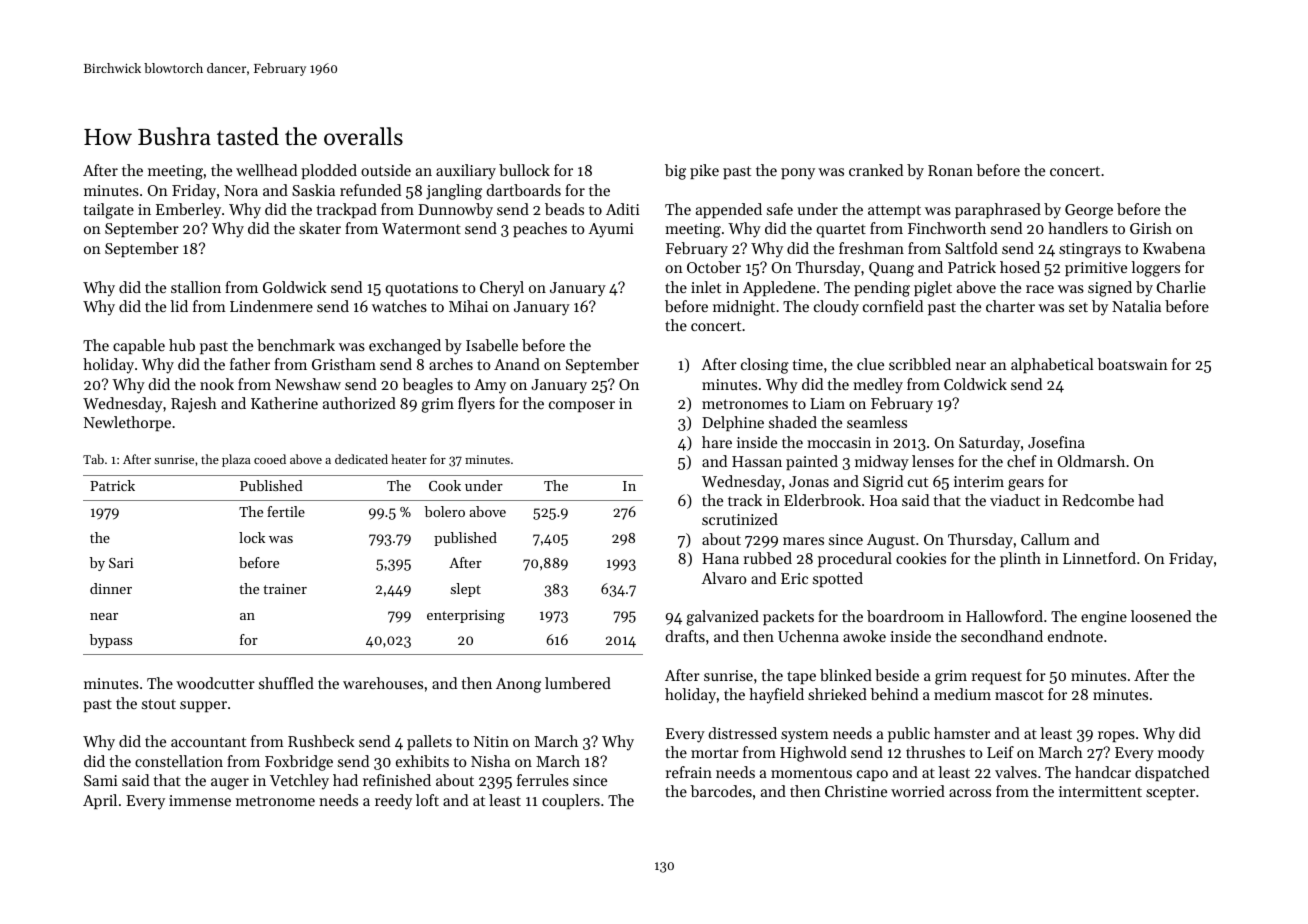 The width and height of the page is (1308, 924). I want to click on Rushbeck, so click(321, 741).
